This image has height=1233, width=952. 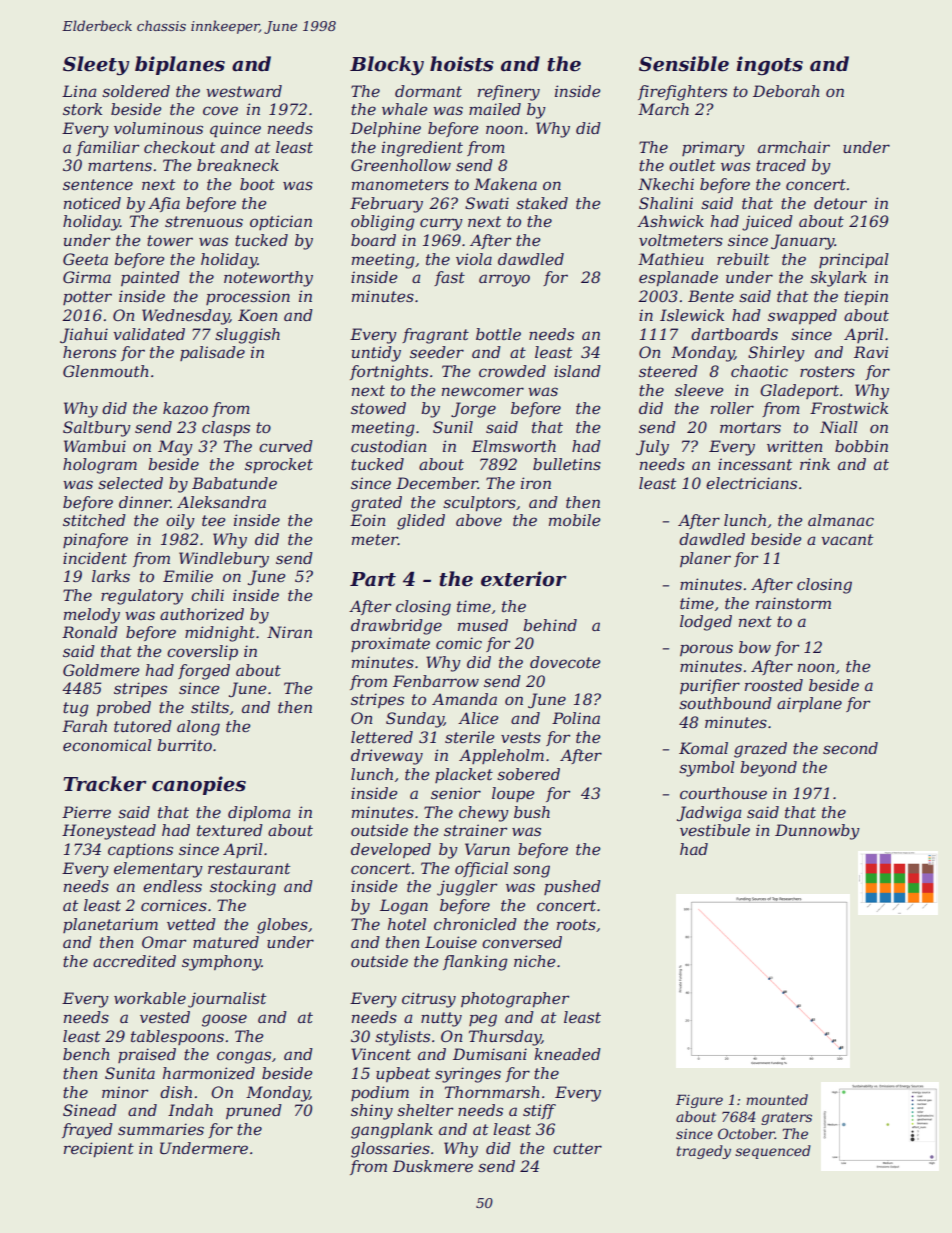 What do you see at coordinates (235, 130) in the image?
I see `quince` at bounding box center [235, 130].
